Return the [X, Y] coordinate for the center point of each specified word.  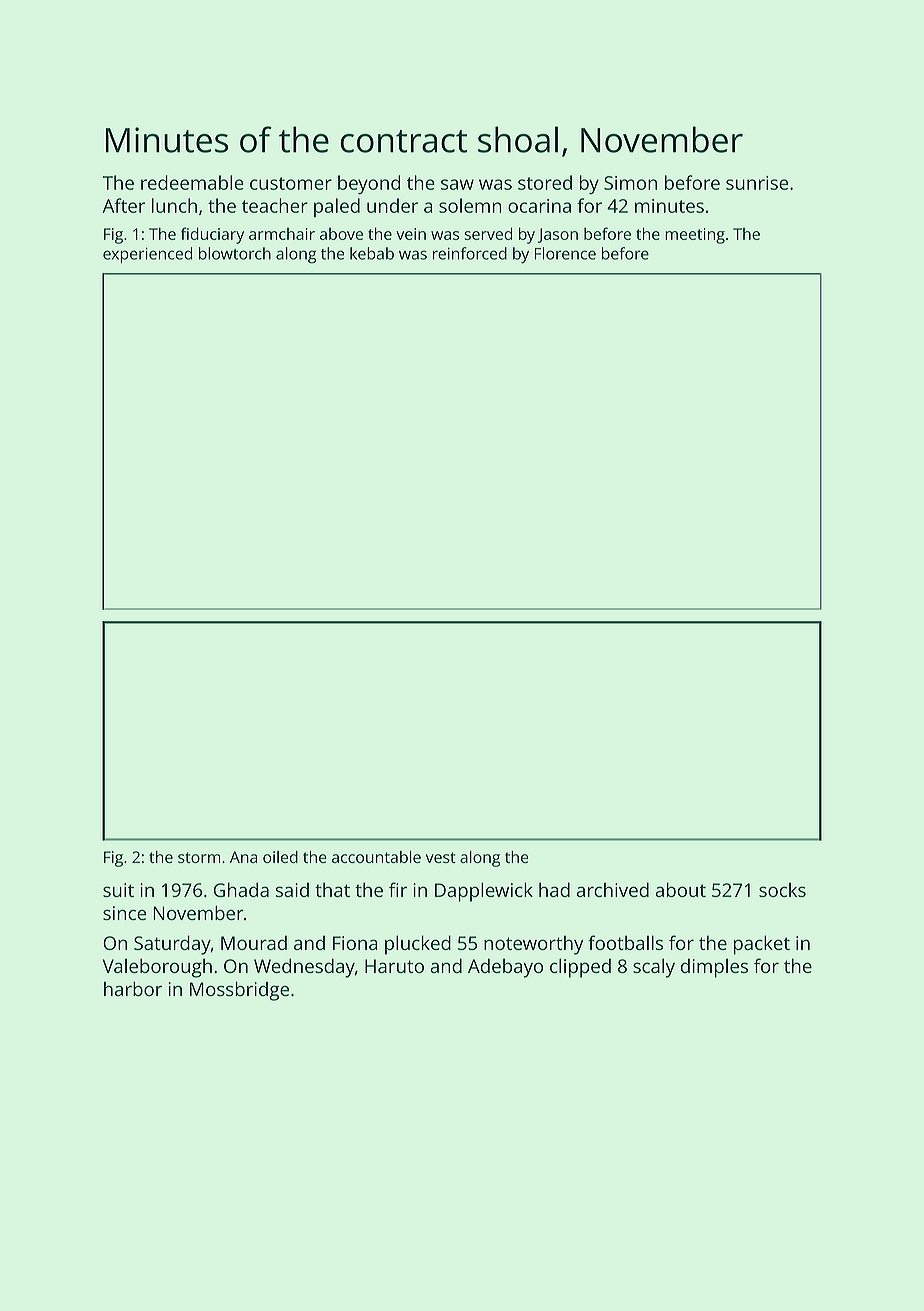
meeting [695, 236]
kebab [372, 253]
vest [441, 857]
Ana [243, 857]
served [488, 233]
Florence [565, 253]
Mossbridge [239, 991]
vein [411, 234]
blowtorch [235, 253]
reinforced [470, 253]
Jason [558, 235]
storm [199, 857]
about [680, 889]
